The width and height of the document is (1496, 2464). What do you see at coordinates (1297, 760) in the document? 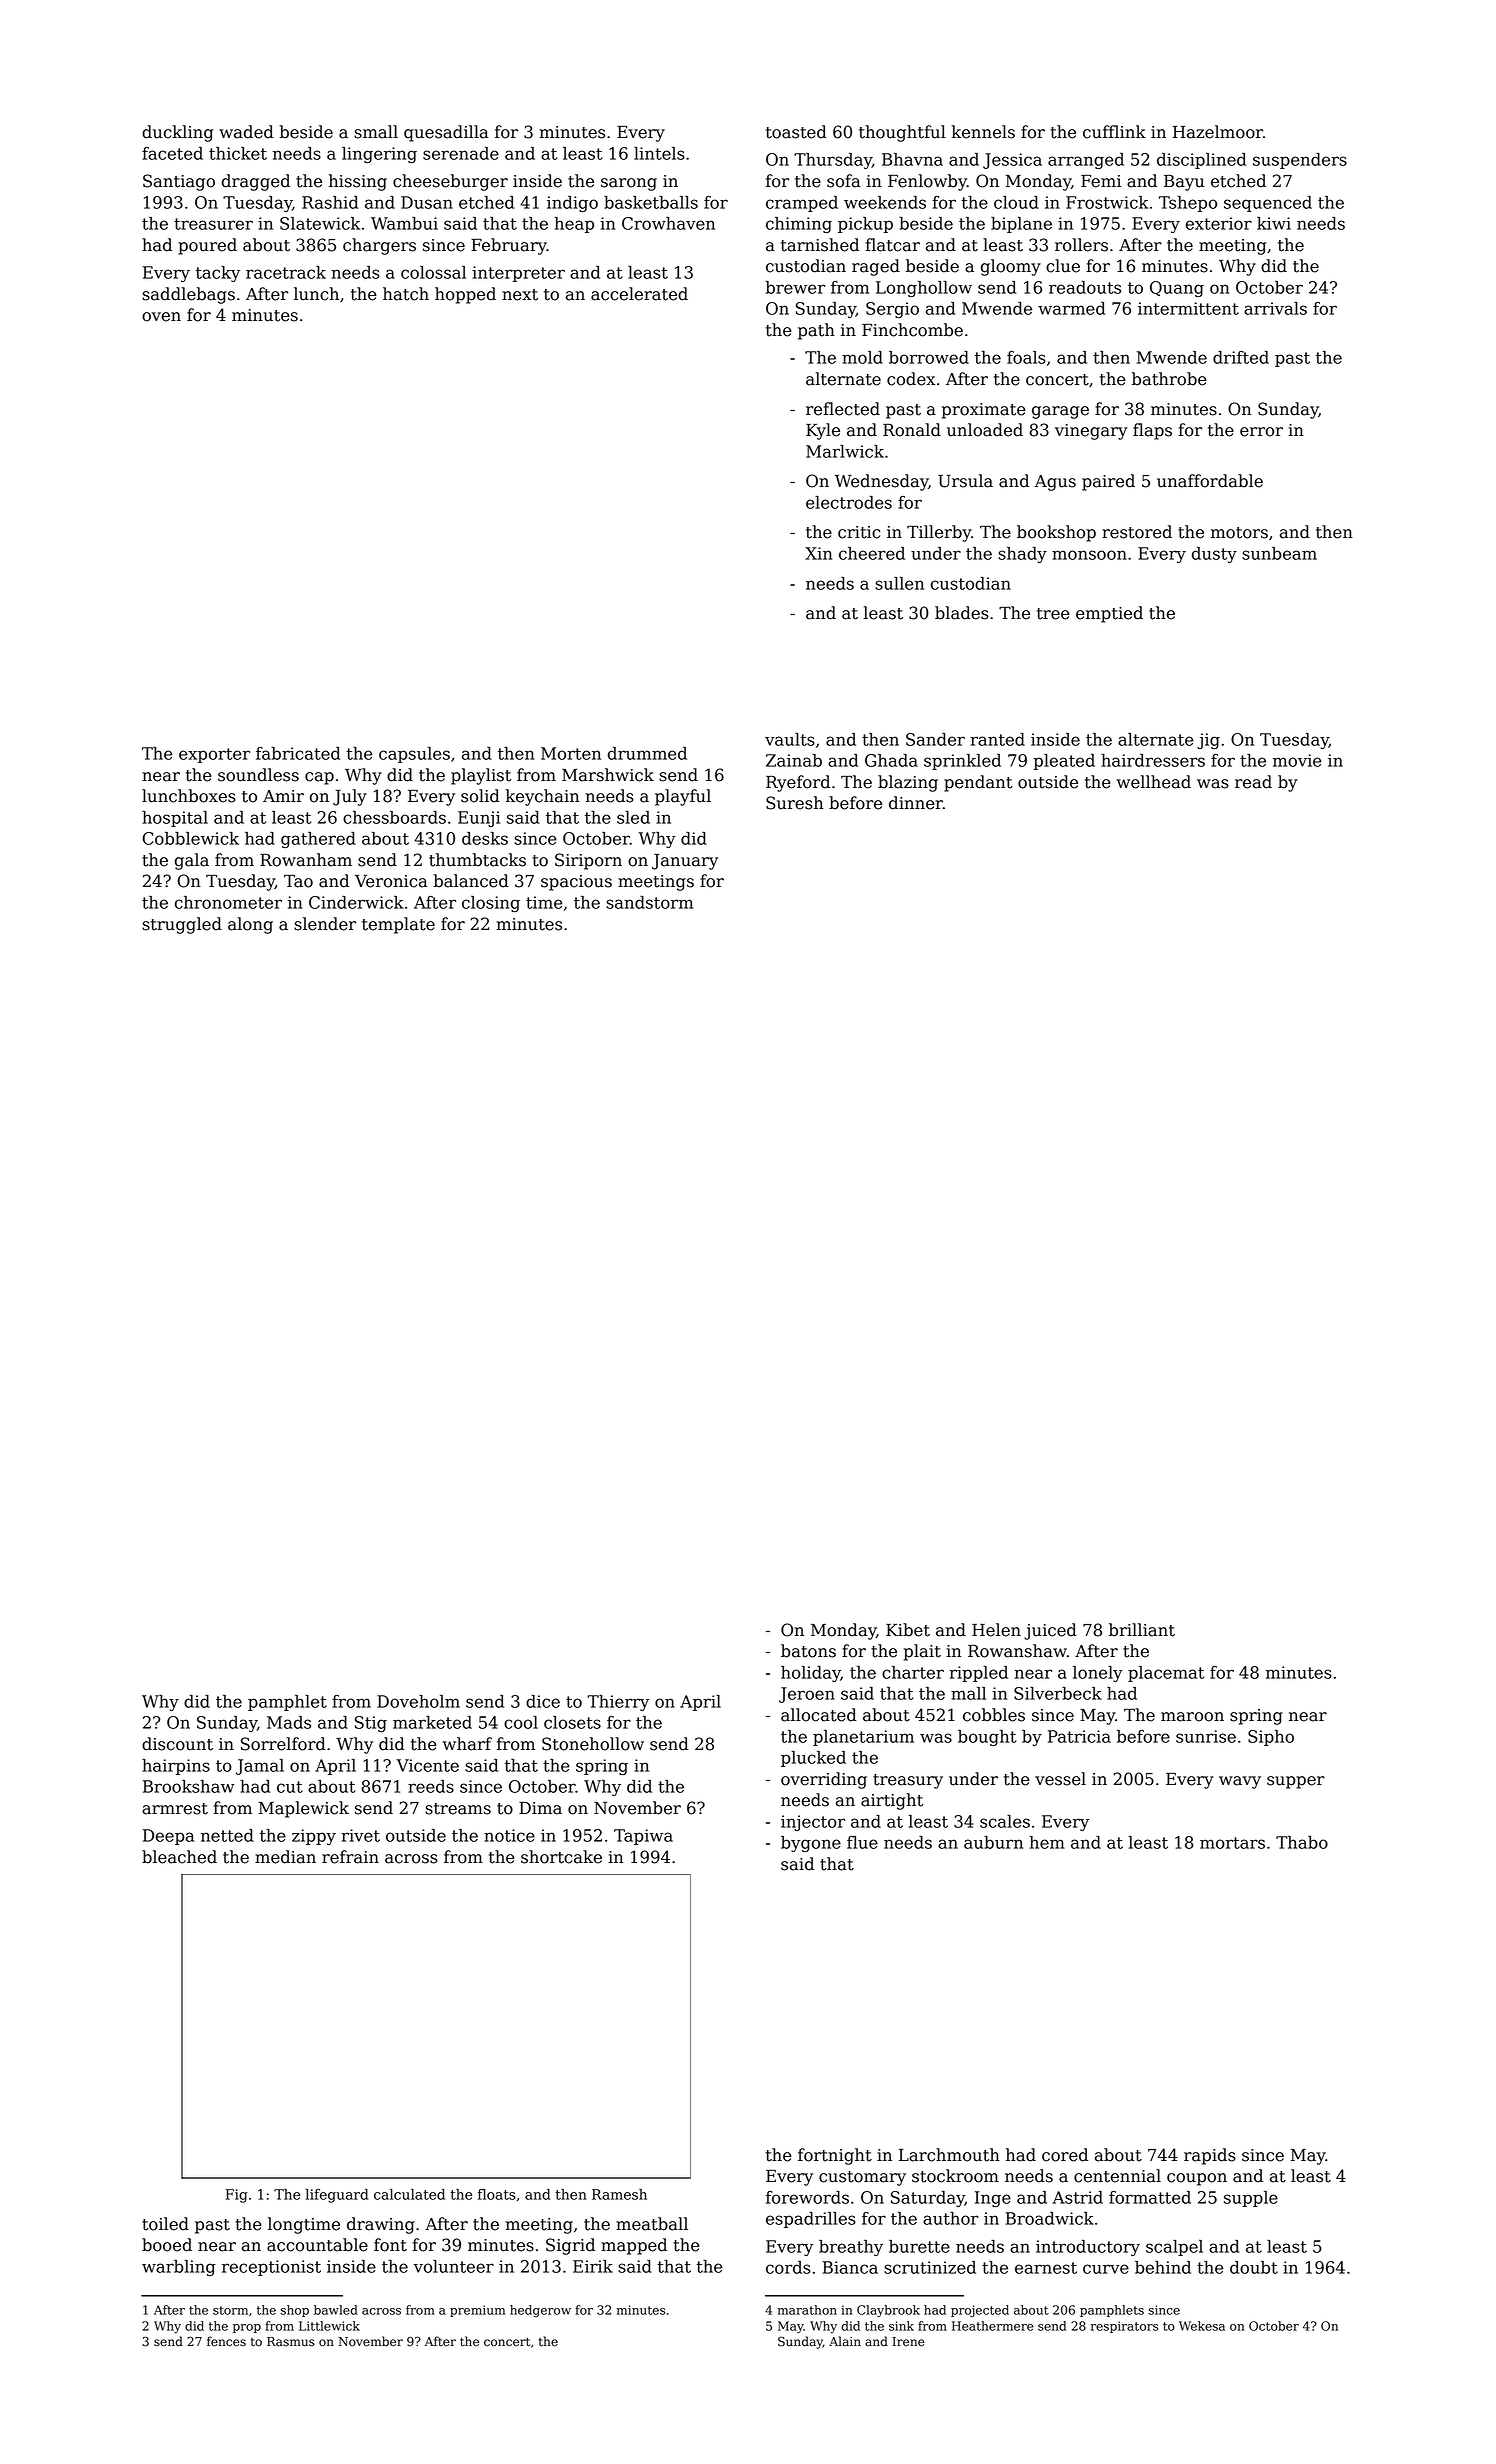
I see `movie` at bounding box center [1297, 760].
